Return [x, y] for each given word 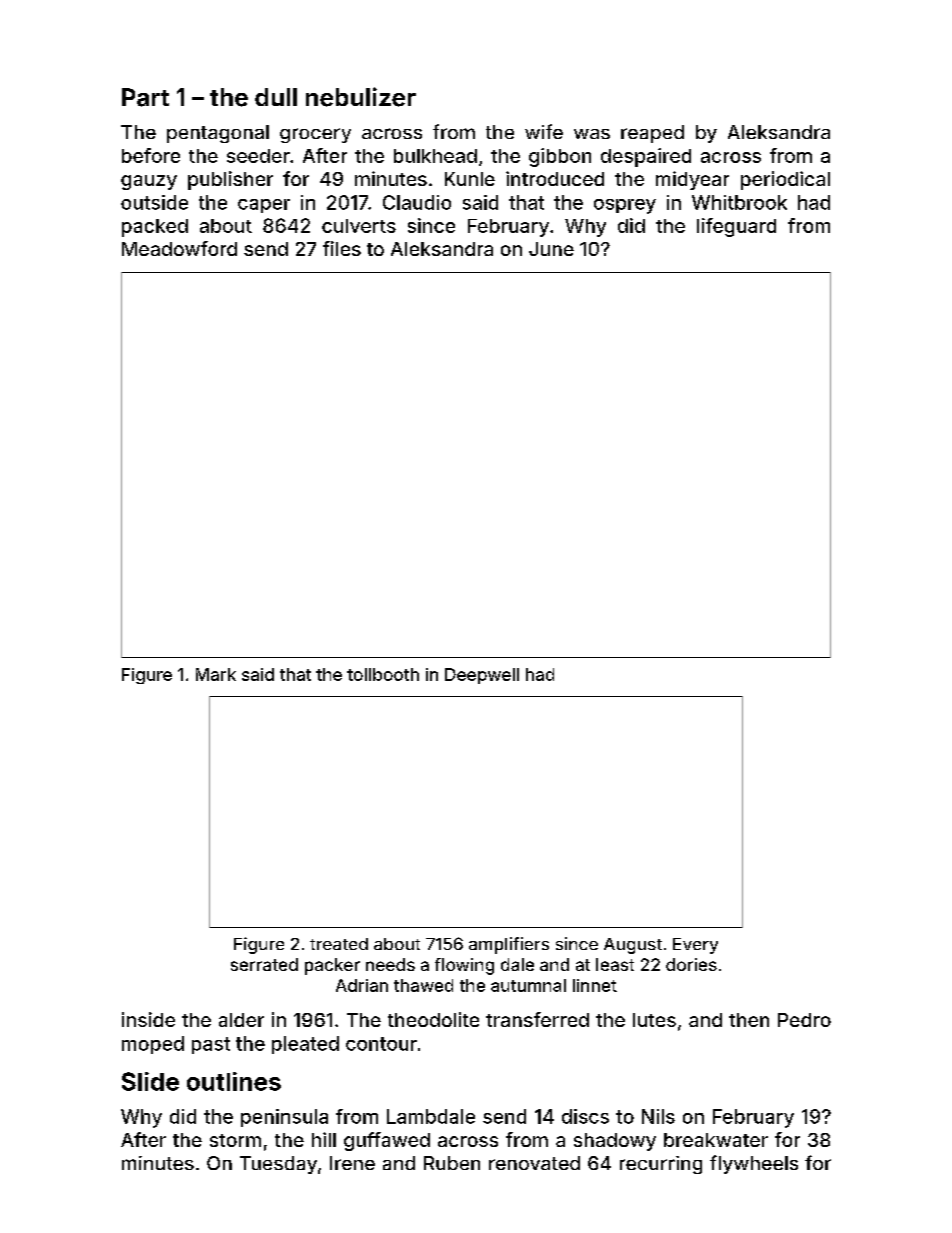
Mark [216, 674]
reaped [652, 134]
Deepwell [482, 676]
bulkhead [435, 156]
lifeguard [736, 227]
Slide [150, 1081]
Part [145, 97]
